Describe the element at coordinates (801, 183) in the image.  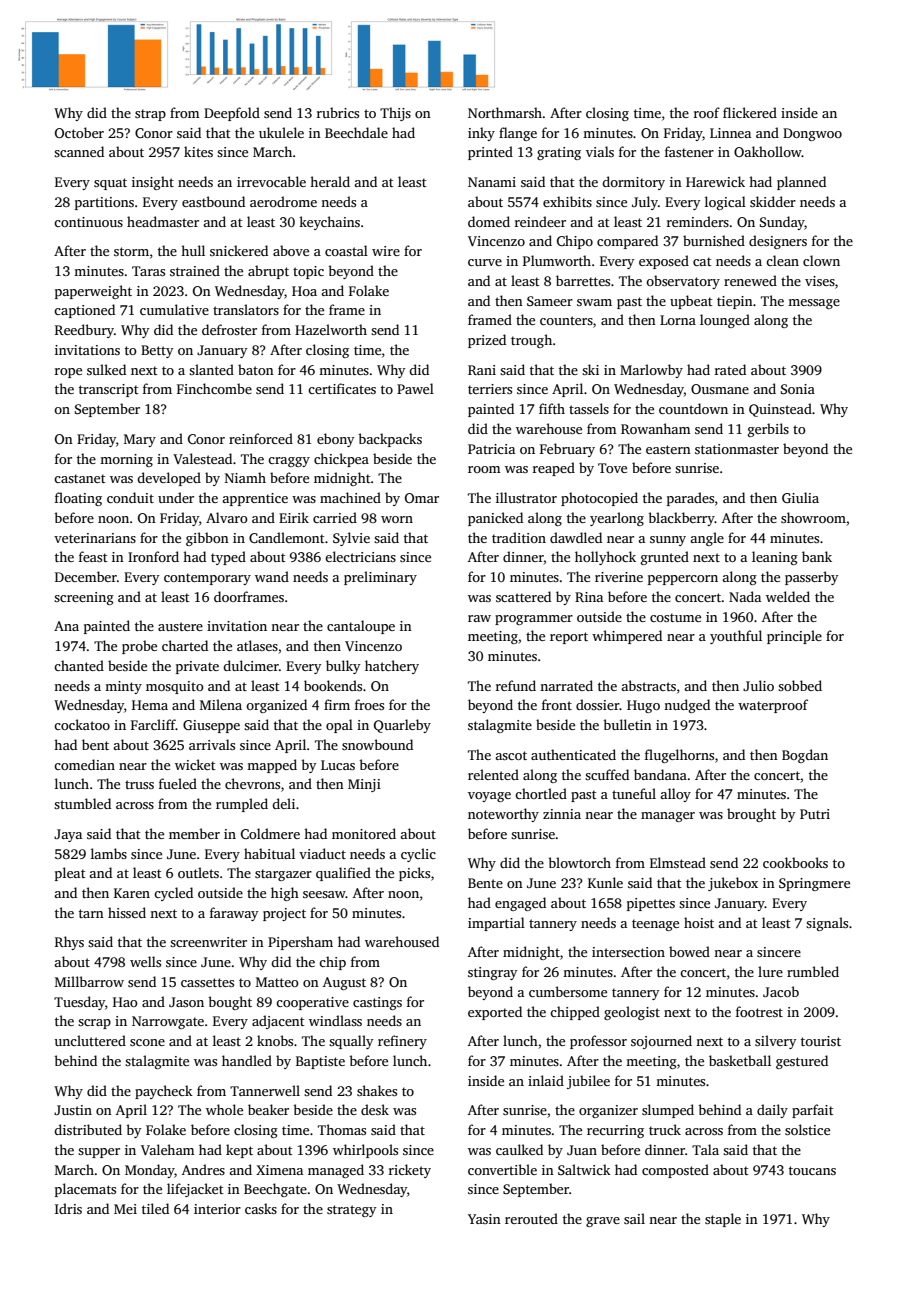
I see `planned` at that location.
